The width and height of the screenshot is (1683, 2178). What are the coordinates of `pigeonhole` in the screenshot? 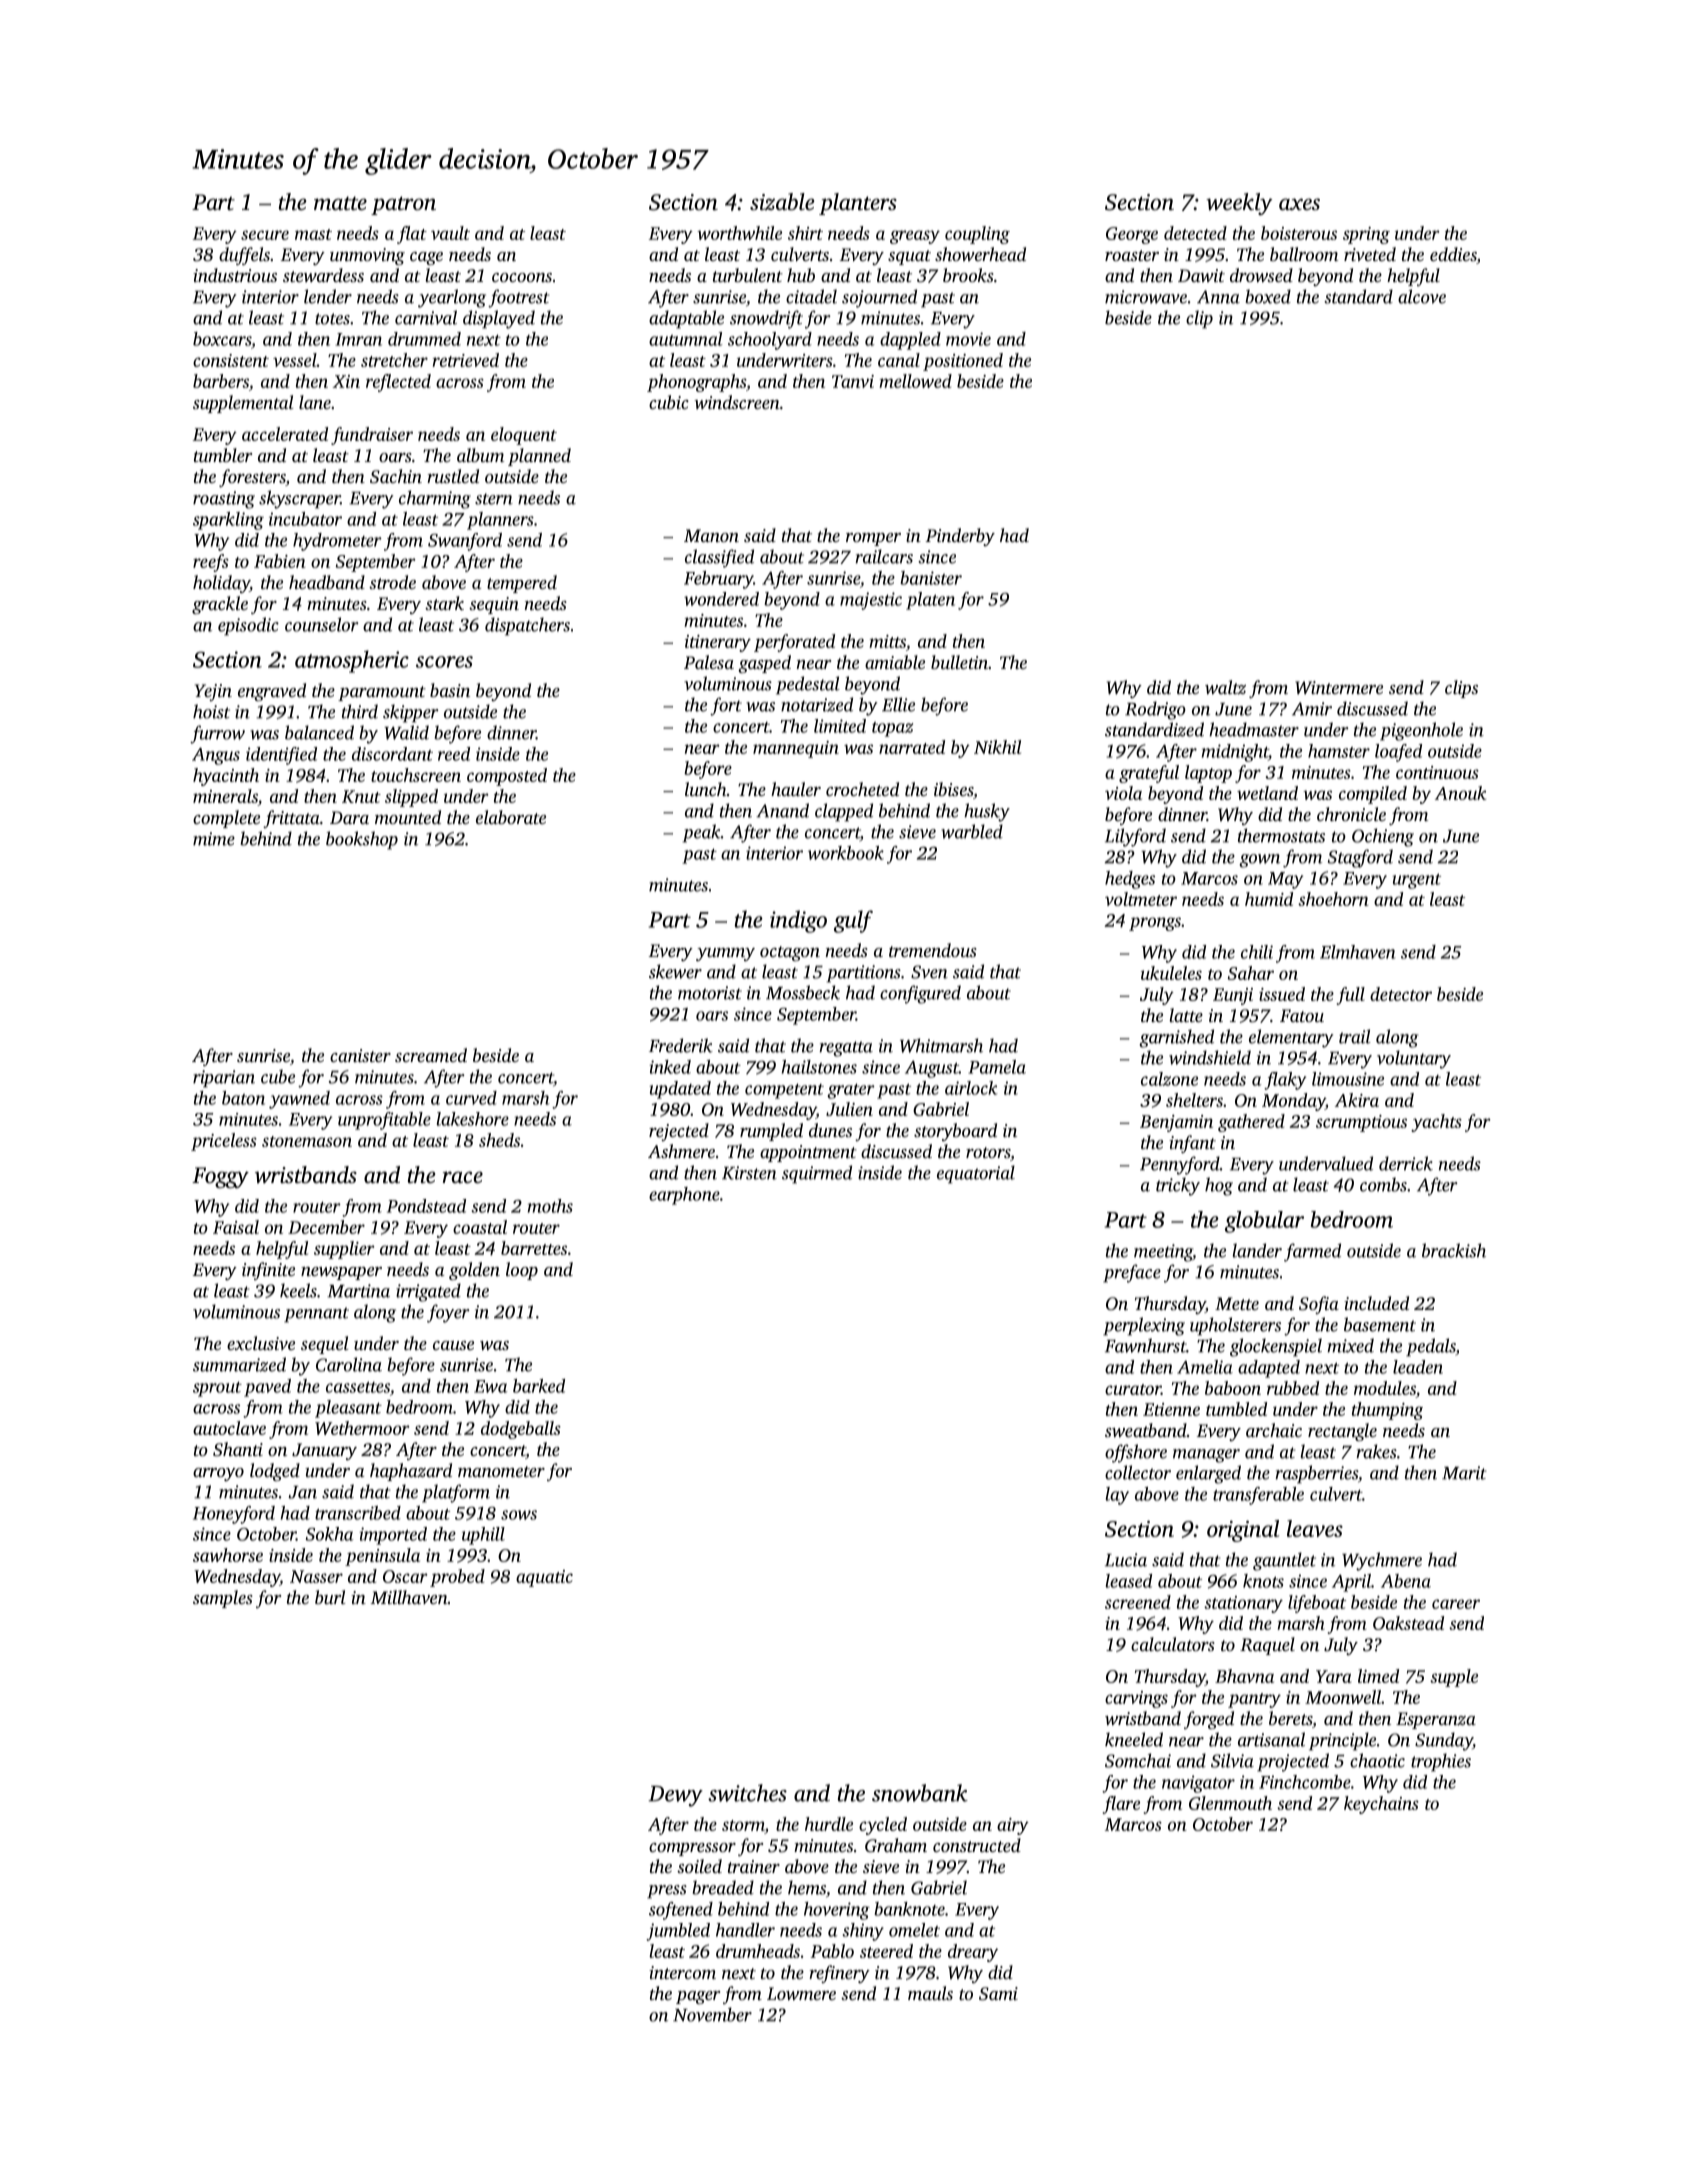 It's located at (1421, 731).
